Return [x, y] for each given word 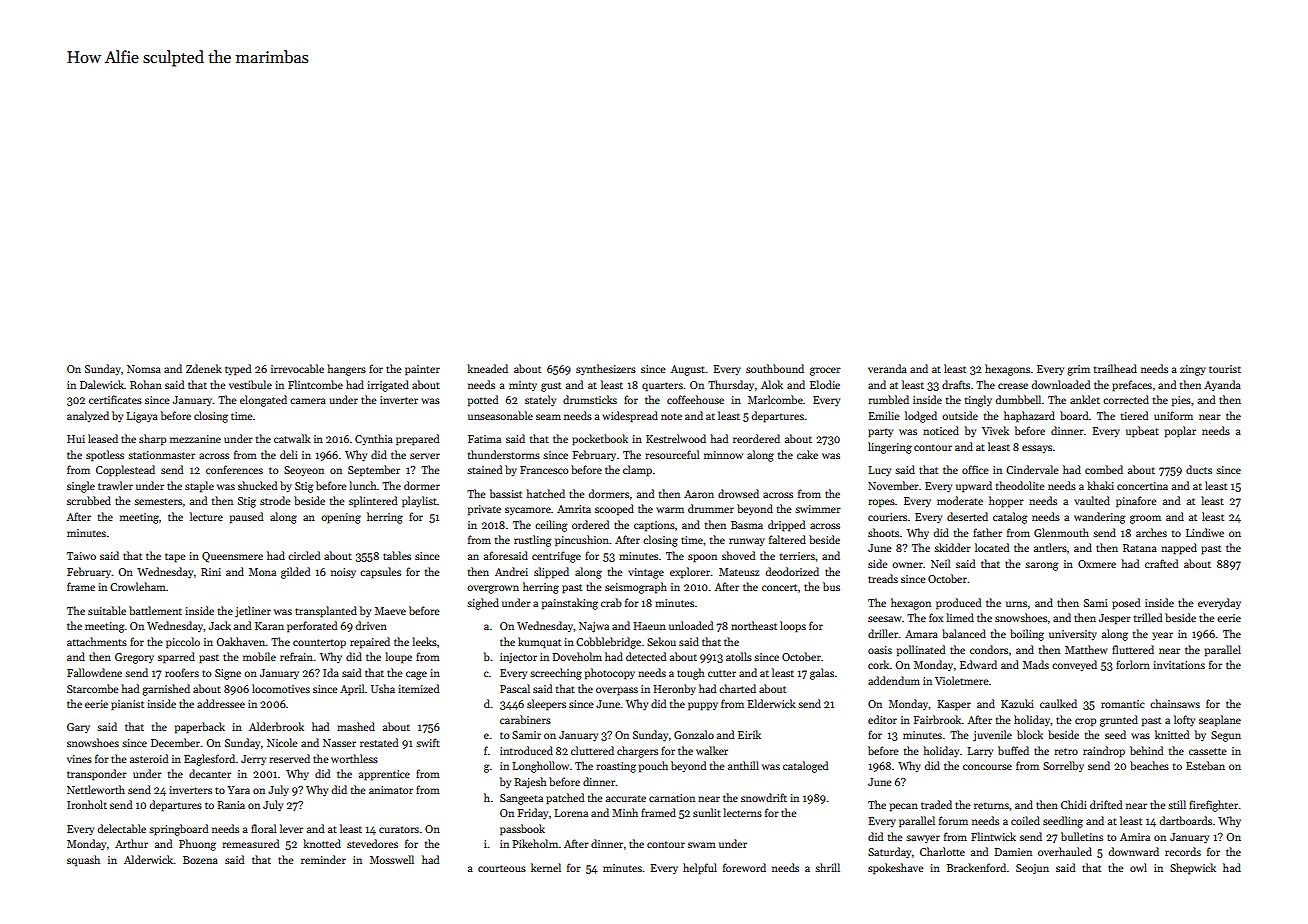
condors [989, 649]
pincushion [582, 541]
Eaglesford [209, 760]
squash [83, 861]
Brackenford [976, 867]
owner [907, 565]
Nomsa [144, 369]
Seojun [1032, 869]
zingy [1193, 370]
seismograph [636, 588]
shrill [827, 867]
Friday [533, 813]
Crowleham [138, 586]
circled [304, 555]
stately [540, 400]
